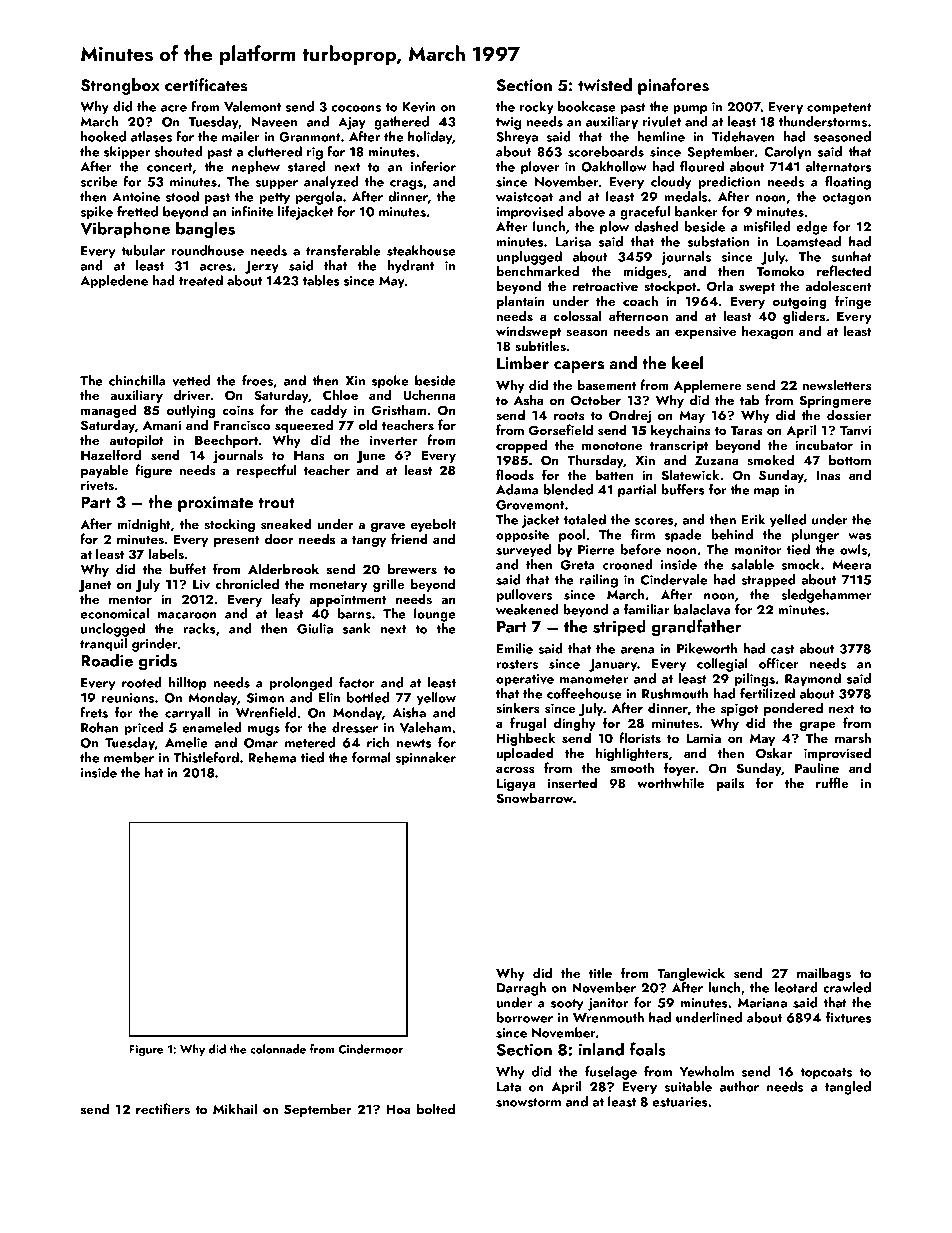  I want to click on driver, so click(192, 394).
